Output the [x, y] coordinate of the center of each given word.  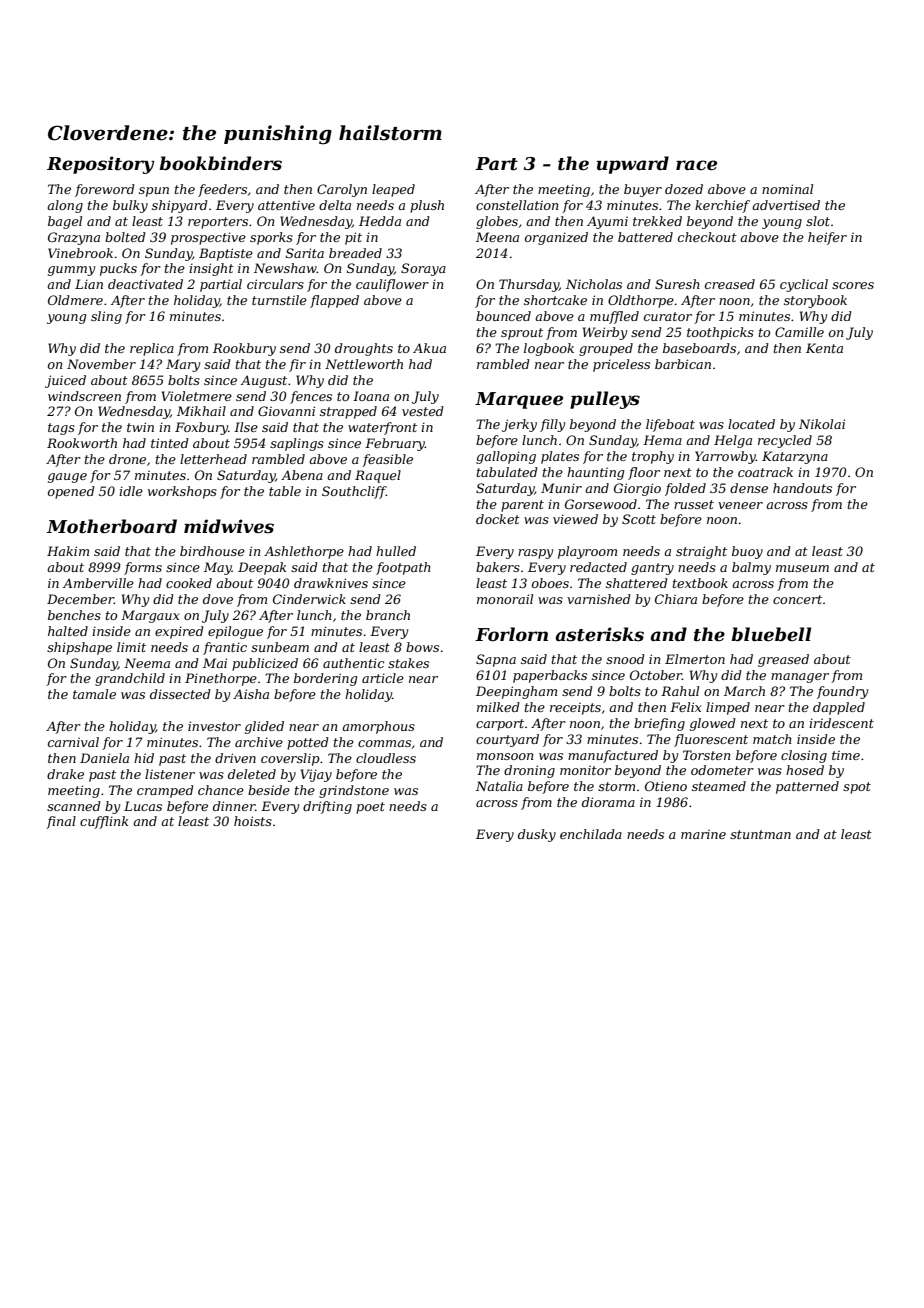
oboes [550, 583]
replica [152, 349]
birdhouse [212, 551]
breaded [355, 253]
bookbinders [221, 163]
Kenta [824, 348]
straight [701, 552]
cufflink [104, 822]
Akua [429, 348]
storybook [815, 301]
